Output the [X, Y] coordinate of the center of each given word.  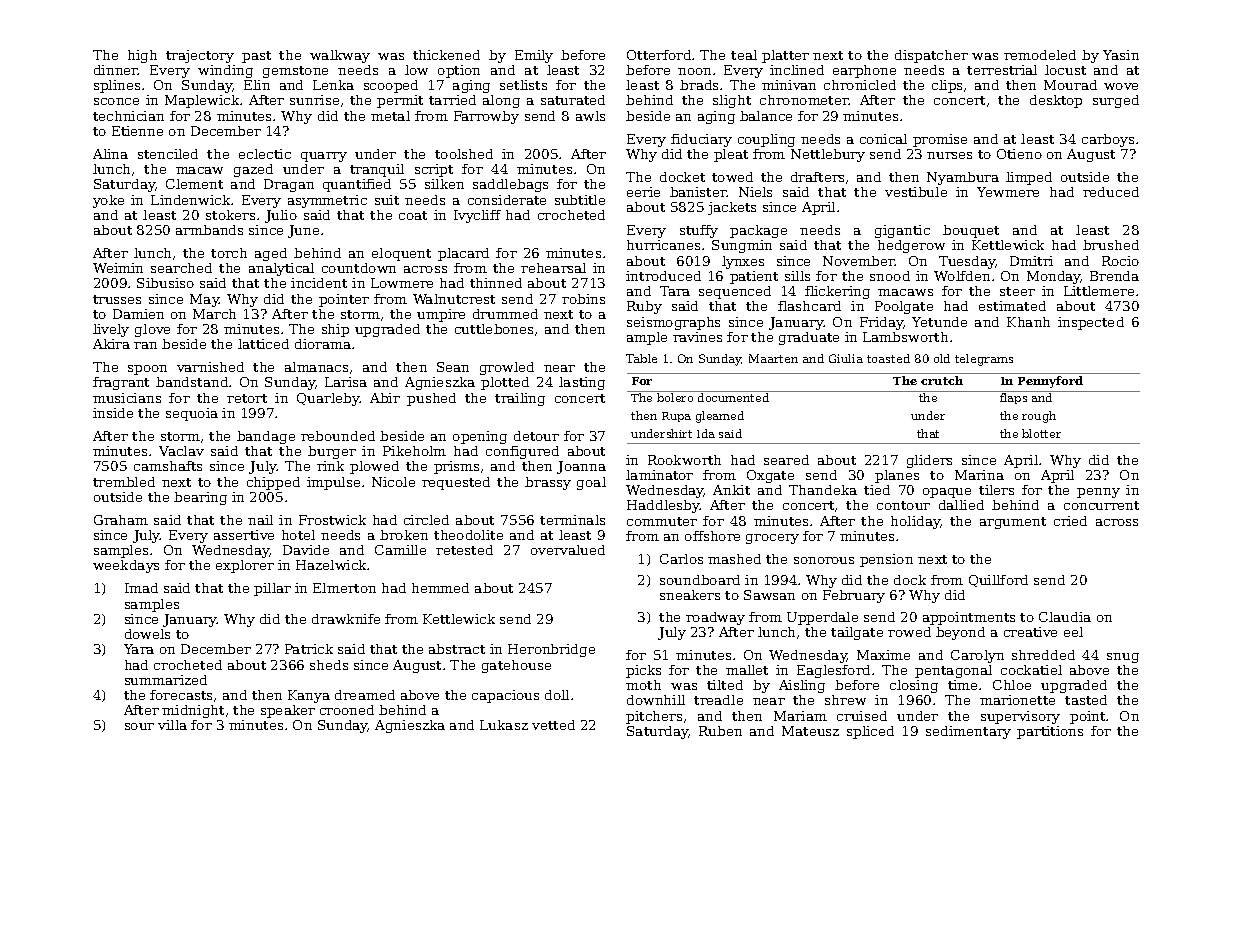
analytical [281, 269]
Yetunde [939, 322]
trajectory [200, 56]
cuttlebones [494, 329]
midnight [193, 711]
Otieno [1019, 154]
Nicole [393, 482]
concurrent [1101, 505]
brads [699, 85]
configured [522, 452]
